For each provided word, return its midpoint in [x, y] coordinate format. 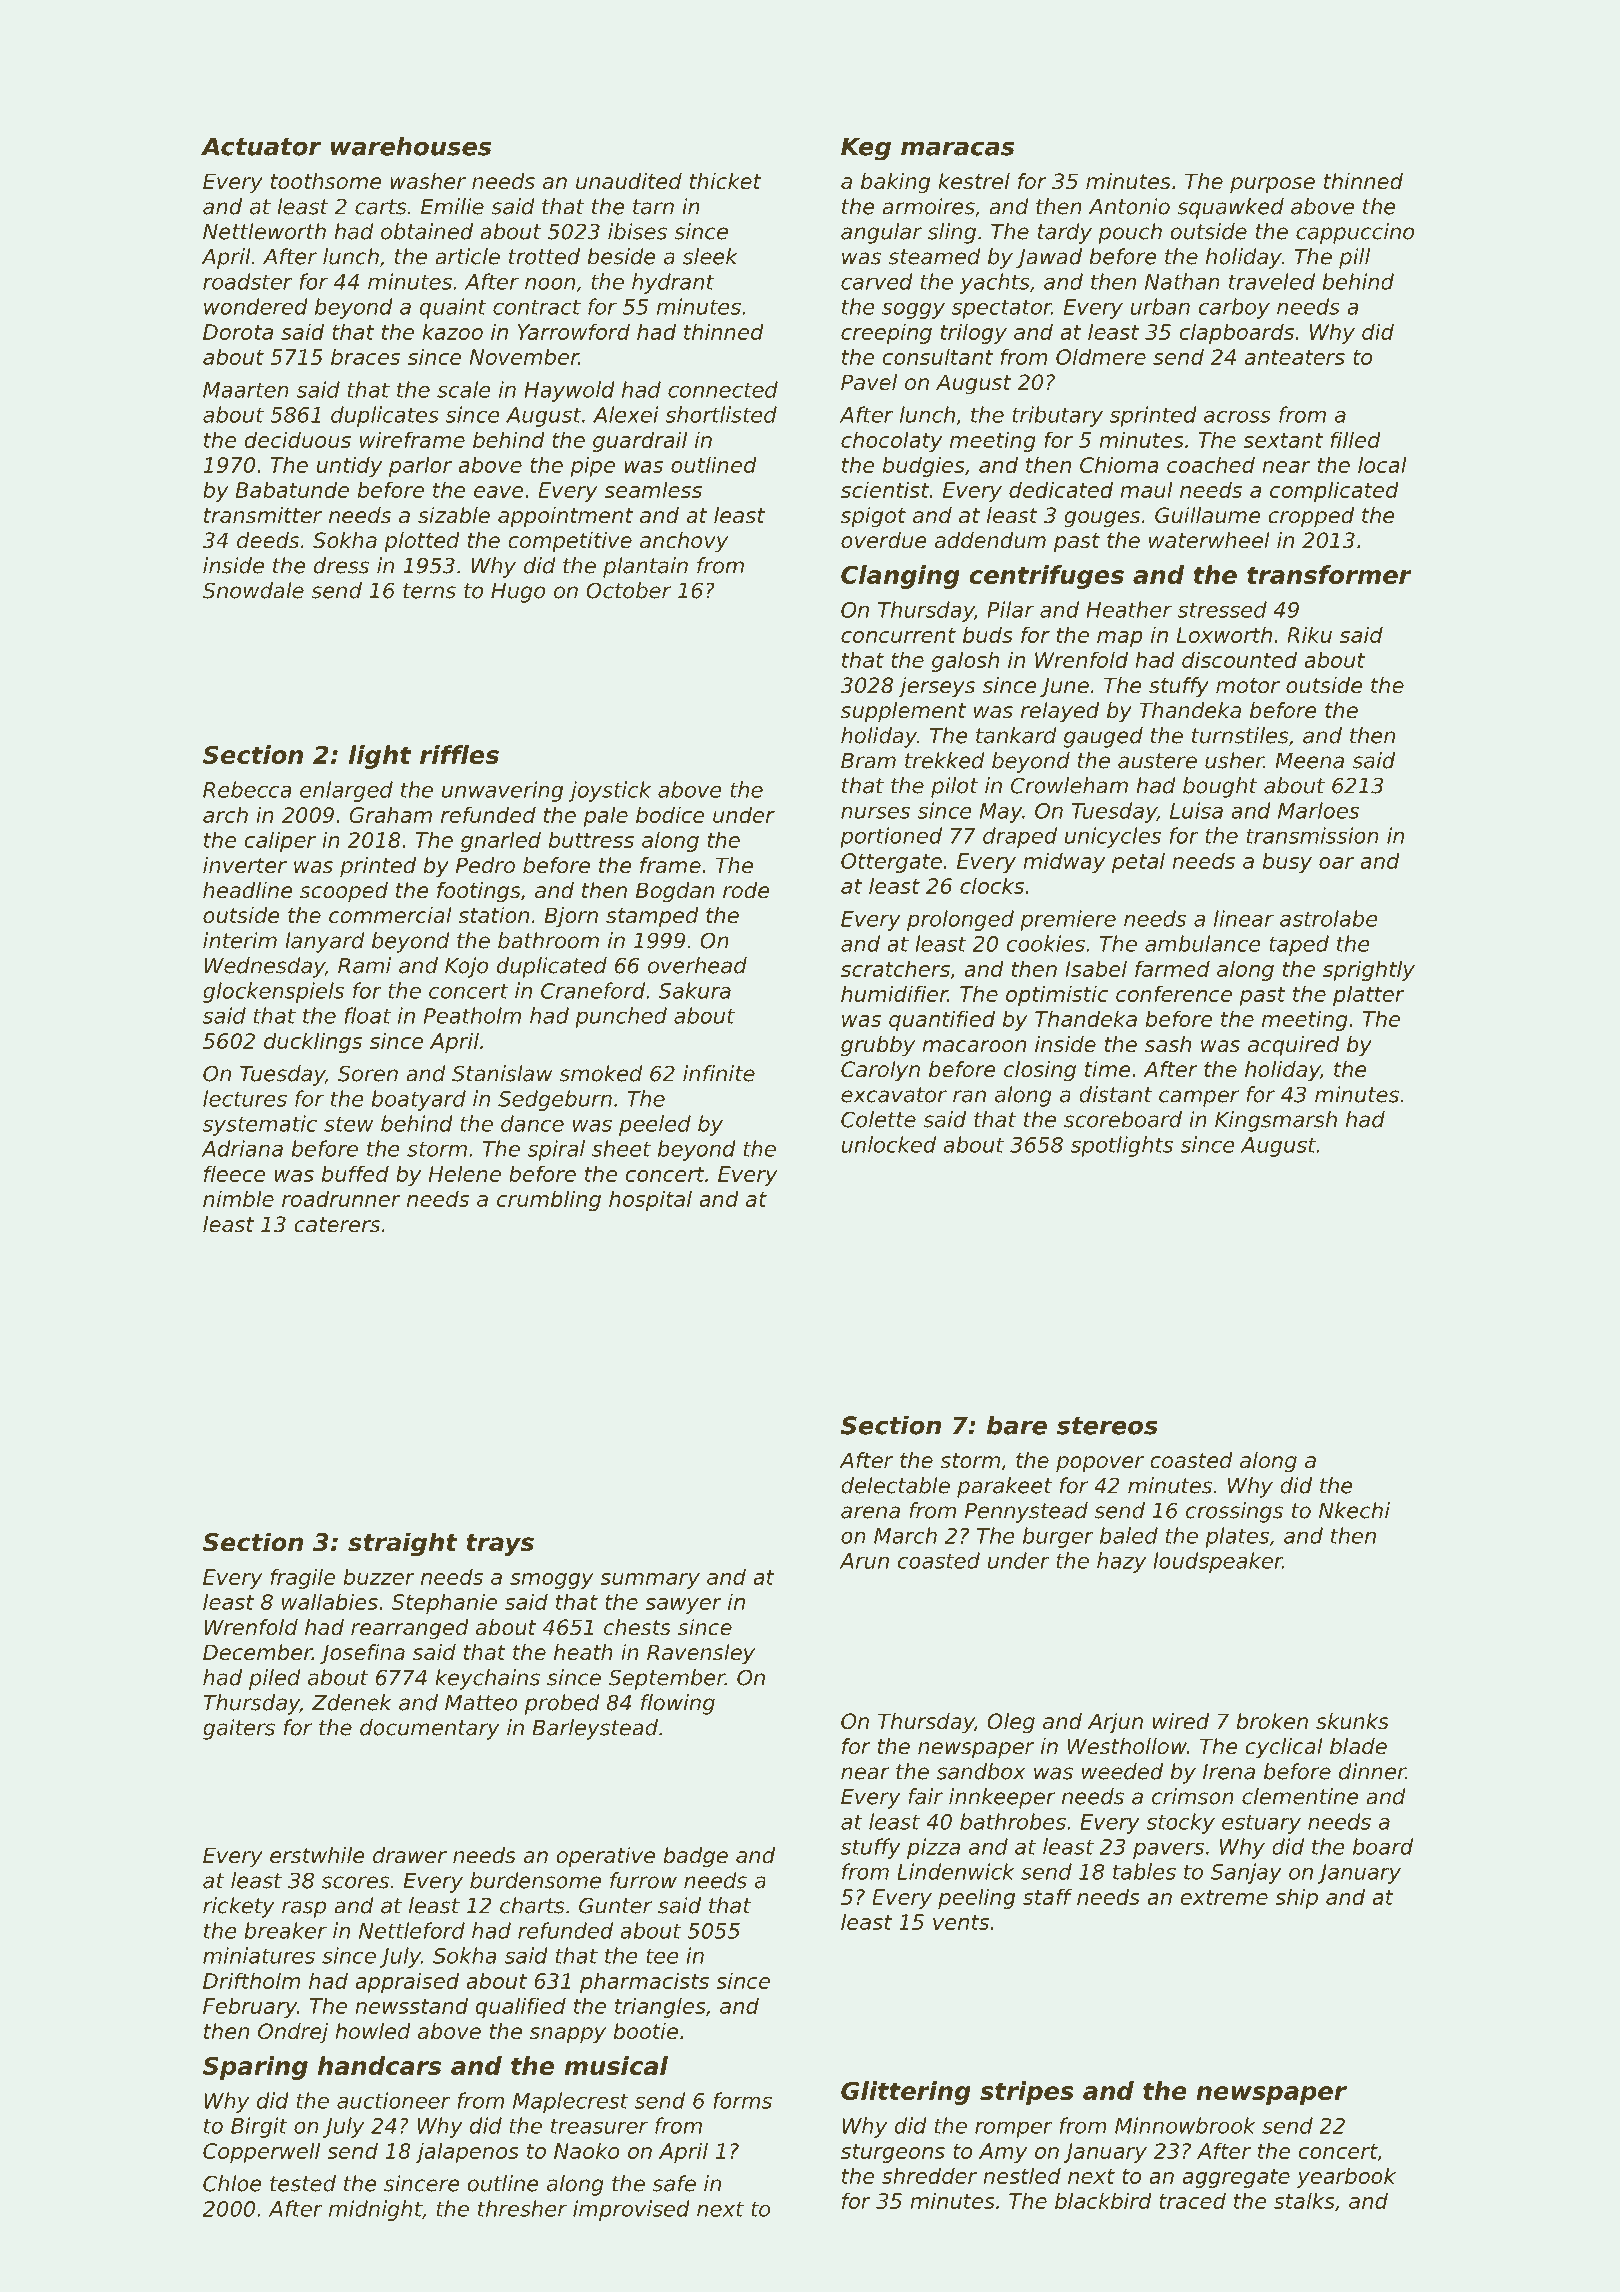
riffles [459, 754]
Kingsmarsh [1276, 1121]
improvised [631, 2210]
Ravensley [701, 1654]
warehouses [411, 146]
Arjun [1115, 1723]
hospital [650, 1200]
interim [240, 940]
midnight [375, 2210]
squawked [1230, 208]
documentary [430, 1729]
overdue [884, 540]
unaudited [629, 181]
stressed [1222, 609]
